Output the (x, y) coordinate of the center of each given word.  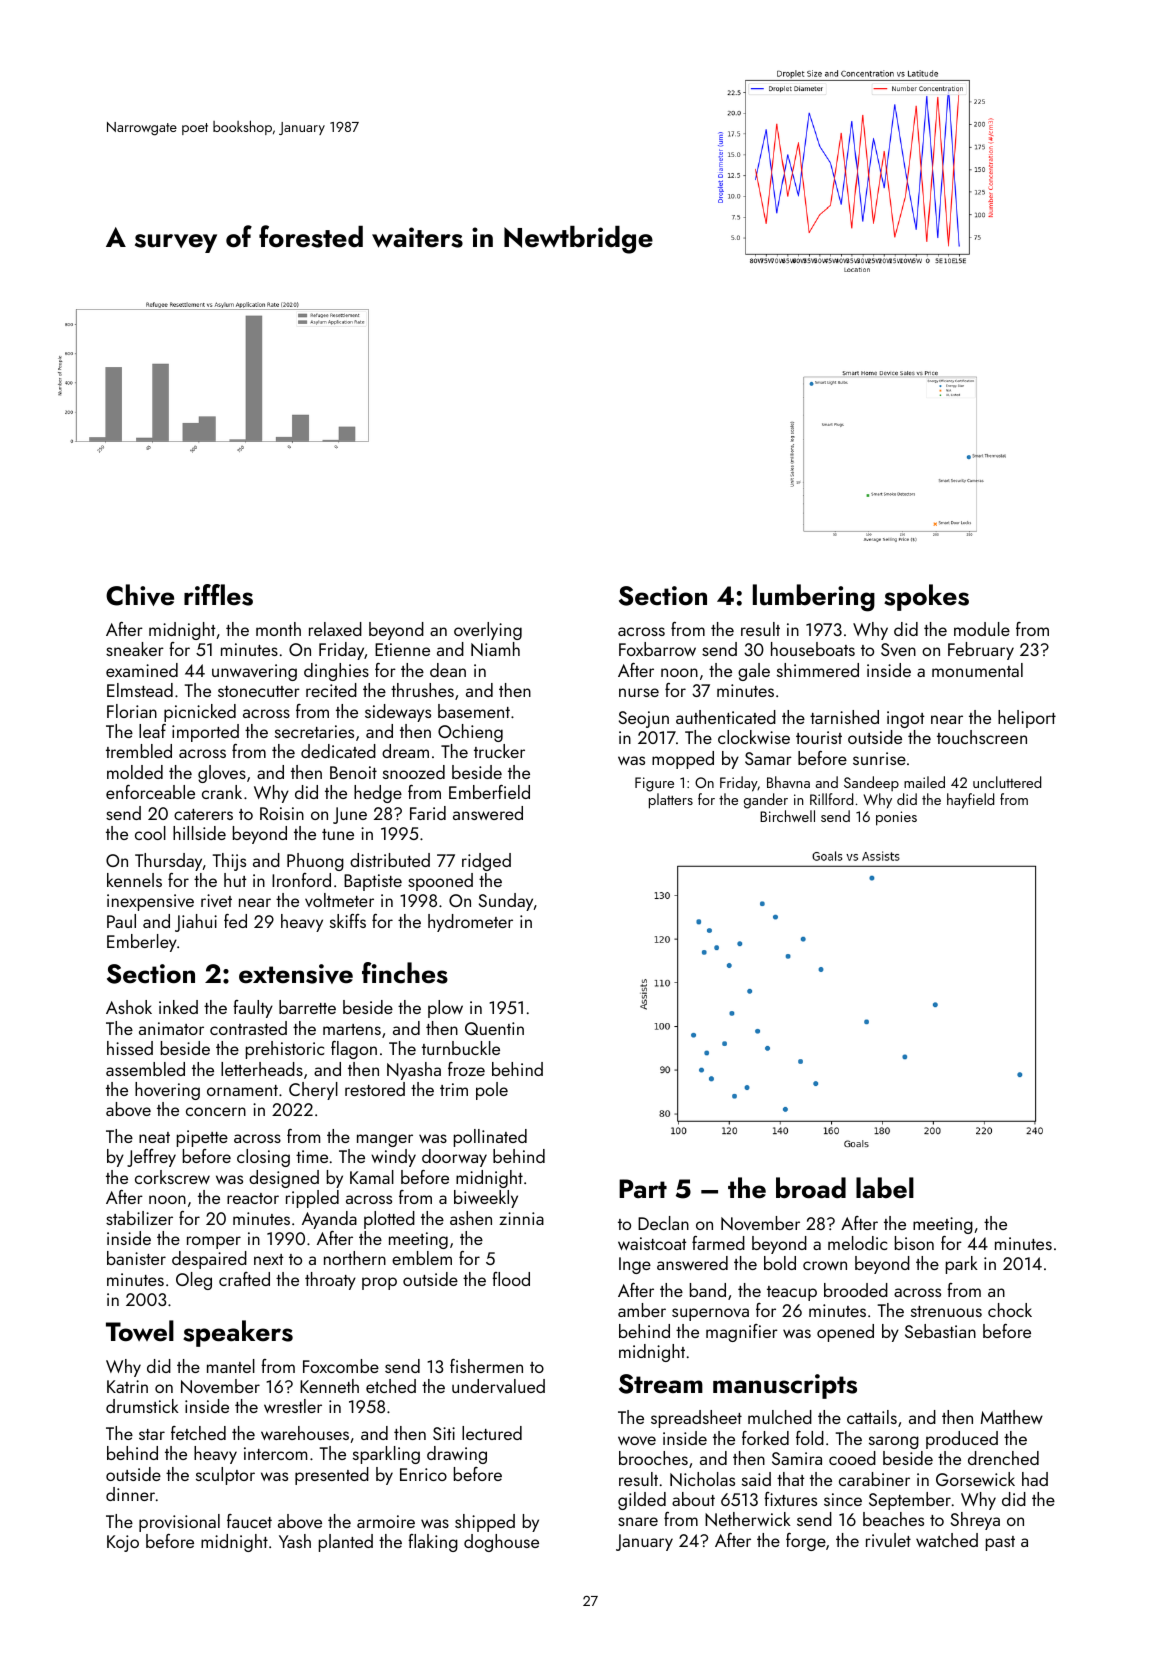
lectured (492, 1433)
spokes (926, 597)
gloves (222, 774)
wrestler (293, 1406)
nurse (639, 692)
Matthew (1012, 1417)
